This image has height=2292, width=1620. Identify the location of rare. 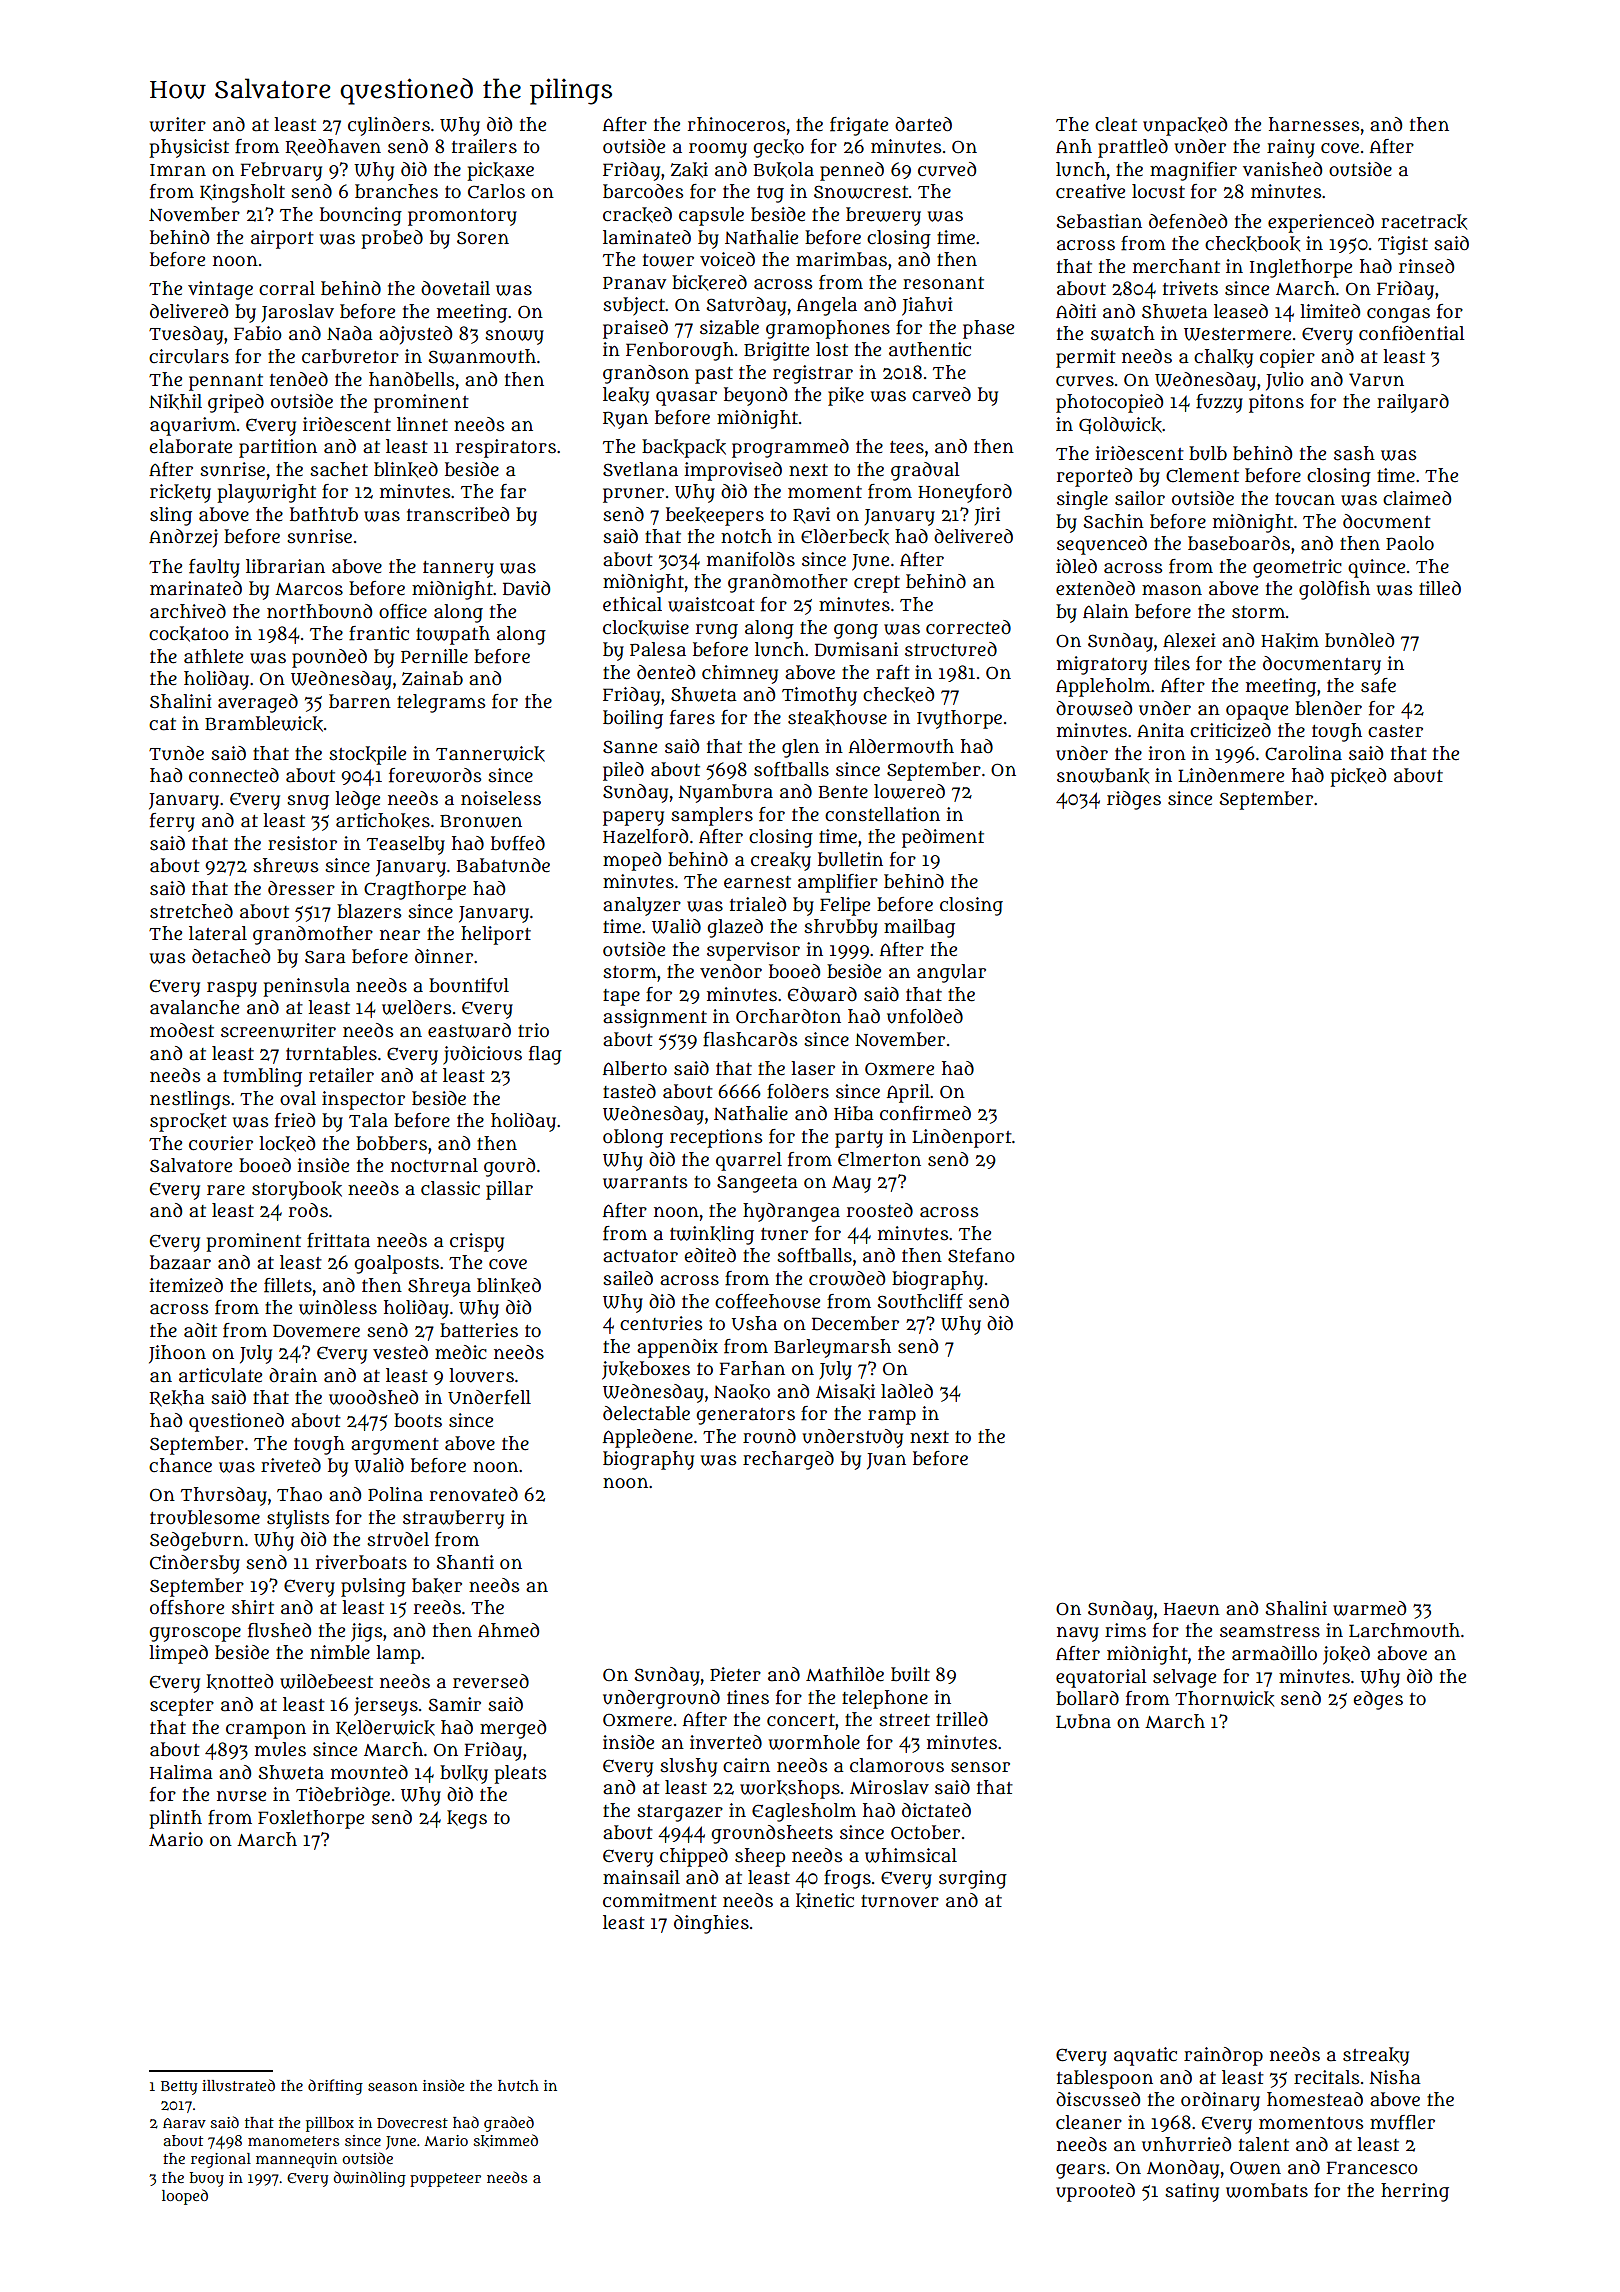
(226, 1190).
